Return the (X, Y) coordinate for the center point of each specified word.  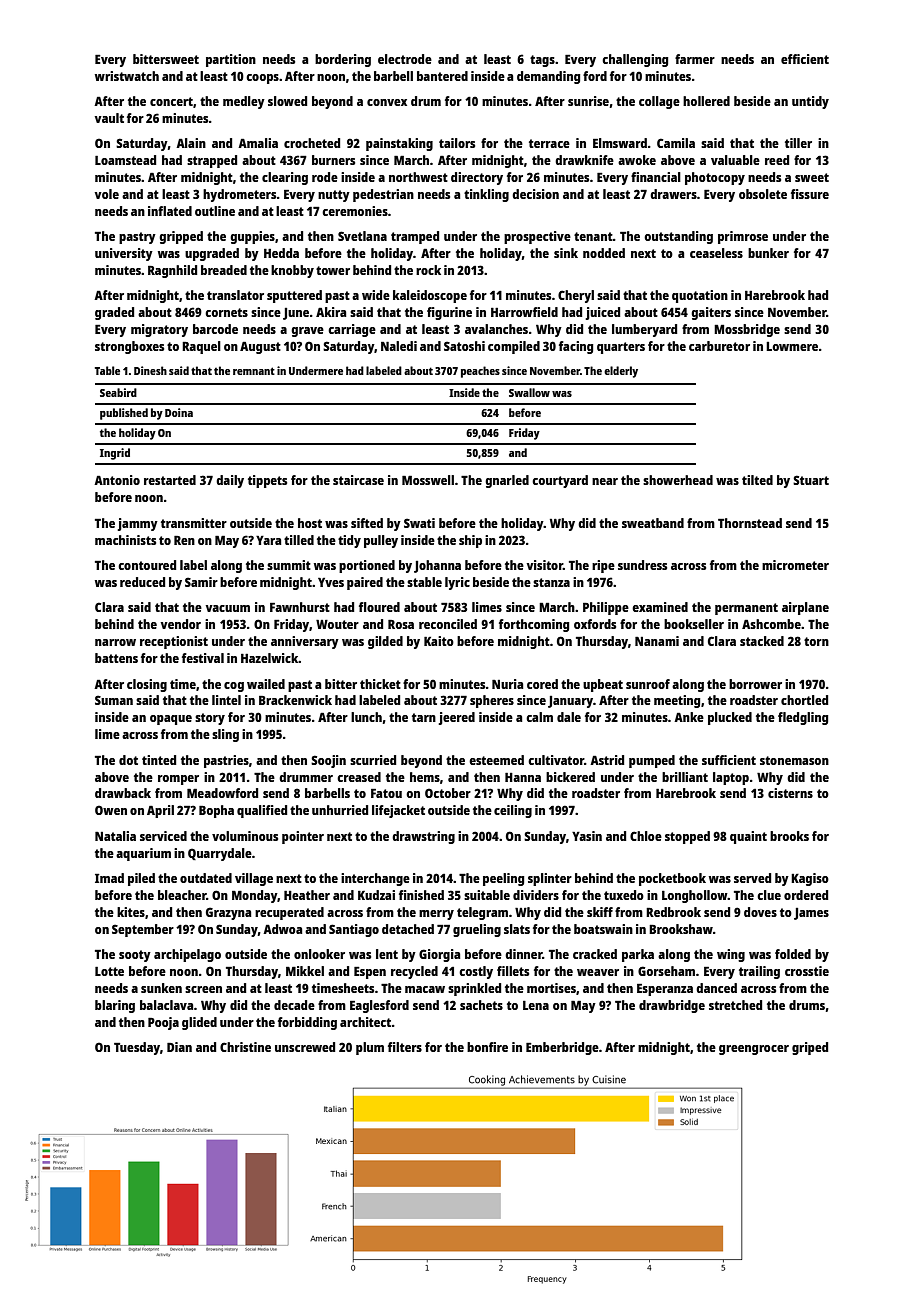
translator (235, 295)
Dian (179, 1047)
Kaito (439, 641)
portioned (367, 566)
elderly (621, 372)
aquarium (143, 854)
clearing (285, 178)
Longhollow (695, 896)
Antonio (117, 480)
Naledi (399, 346)
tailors (457, 143)
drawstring (423, 837)
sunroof (648, 684)
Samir (201, 582)
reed (777, 160)
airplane (805, 608)
